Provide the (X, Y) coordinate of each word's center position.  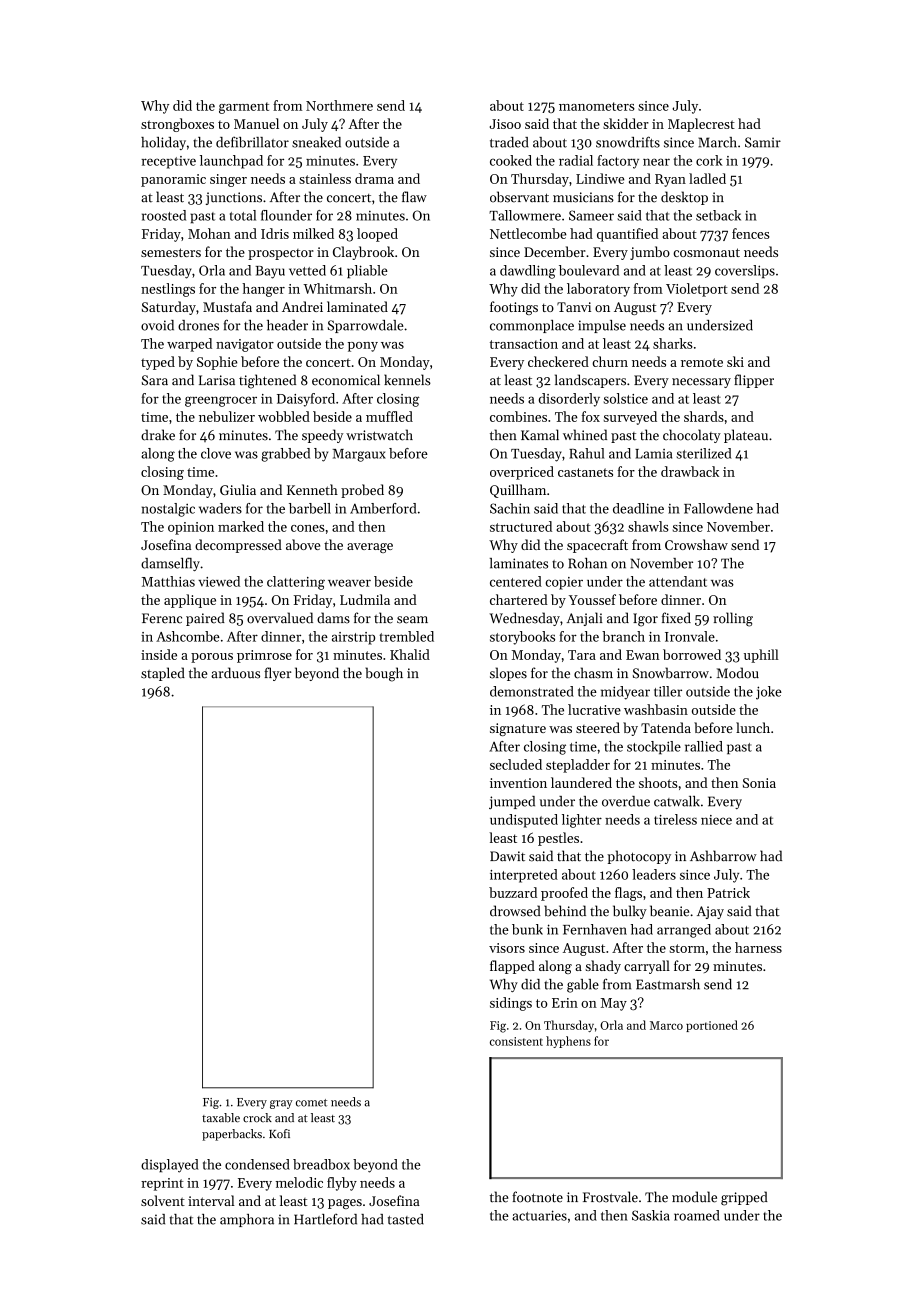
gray (281, 1104)
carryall (647, 967)
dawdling (528, 272)
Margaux (359, 455)
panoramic (173, 180)
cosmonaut (706, 252)
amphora (247, 1220)
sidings (511, 1004)
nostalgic (168, 510)
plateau (746, 436)
